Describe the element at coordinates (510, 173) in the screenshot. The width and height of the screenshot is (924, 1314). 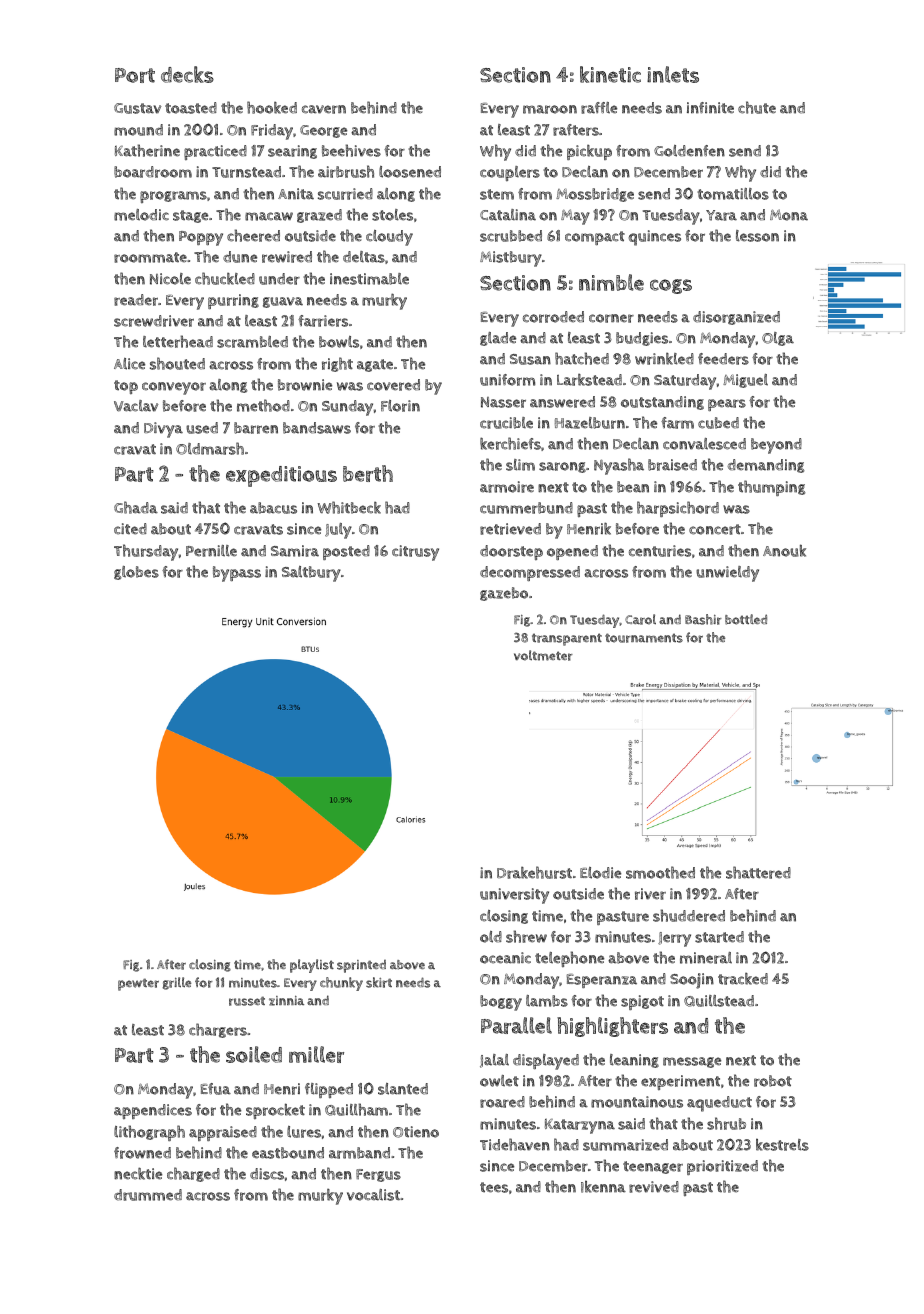
I see `couplers` at that location.
